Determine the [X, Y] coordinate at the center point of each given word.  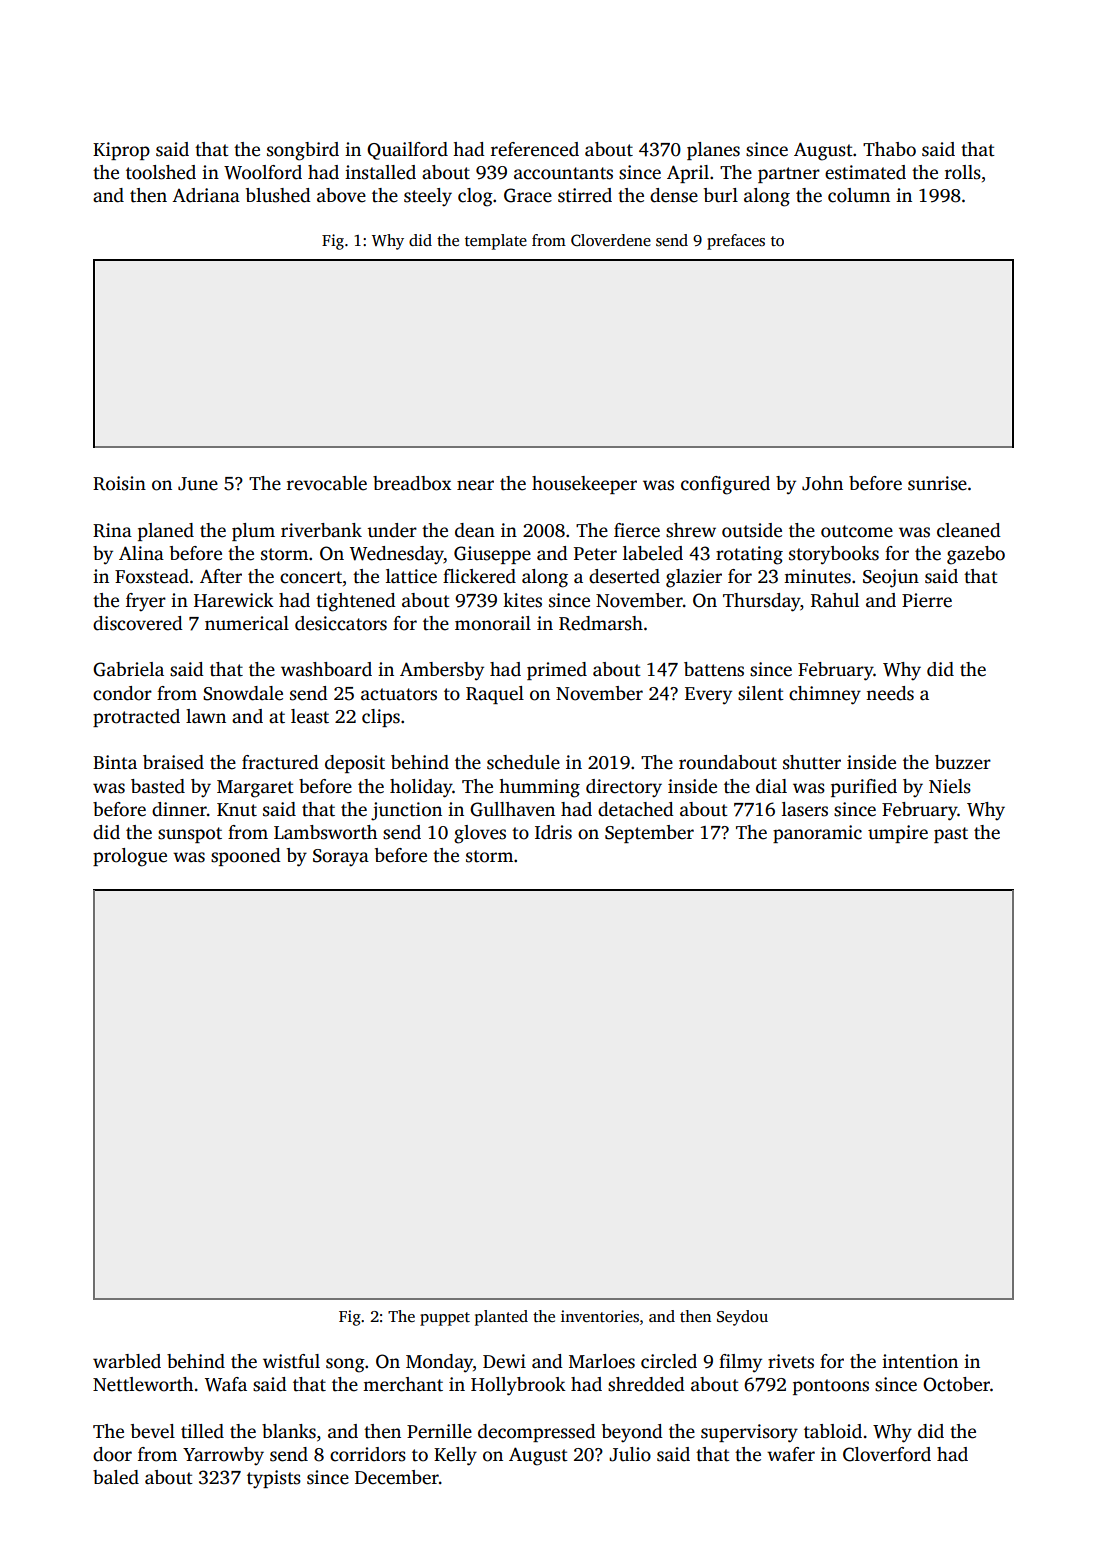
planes [713, 151]
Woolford [263, 172]
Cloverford [887, 1454]
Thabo [889, 149]
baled [116, 1477]
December [397, 1477]
